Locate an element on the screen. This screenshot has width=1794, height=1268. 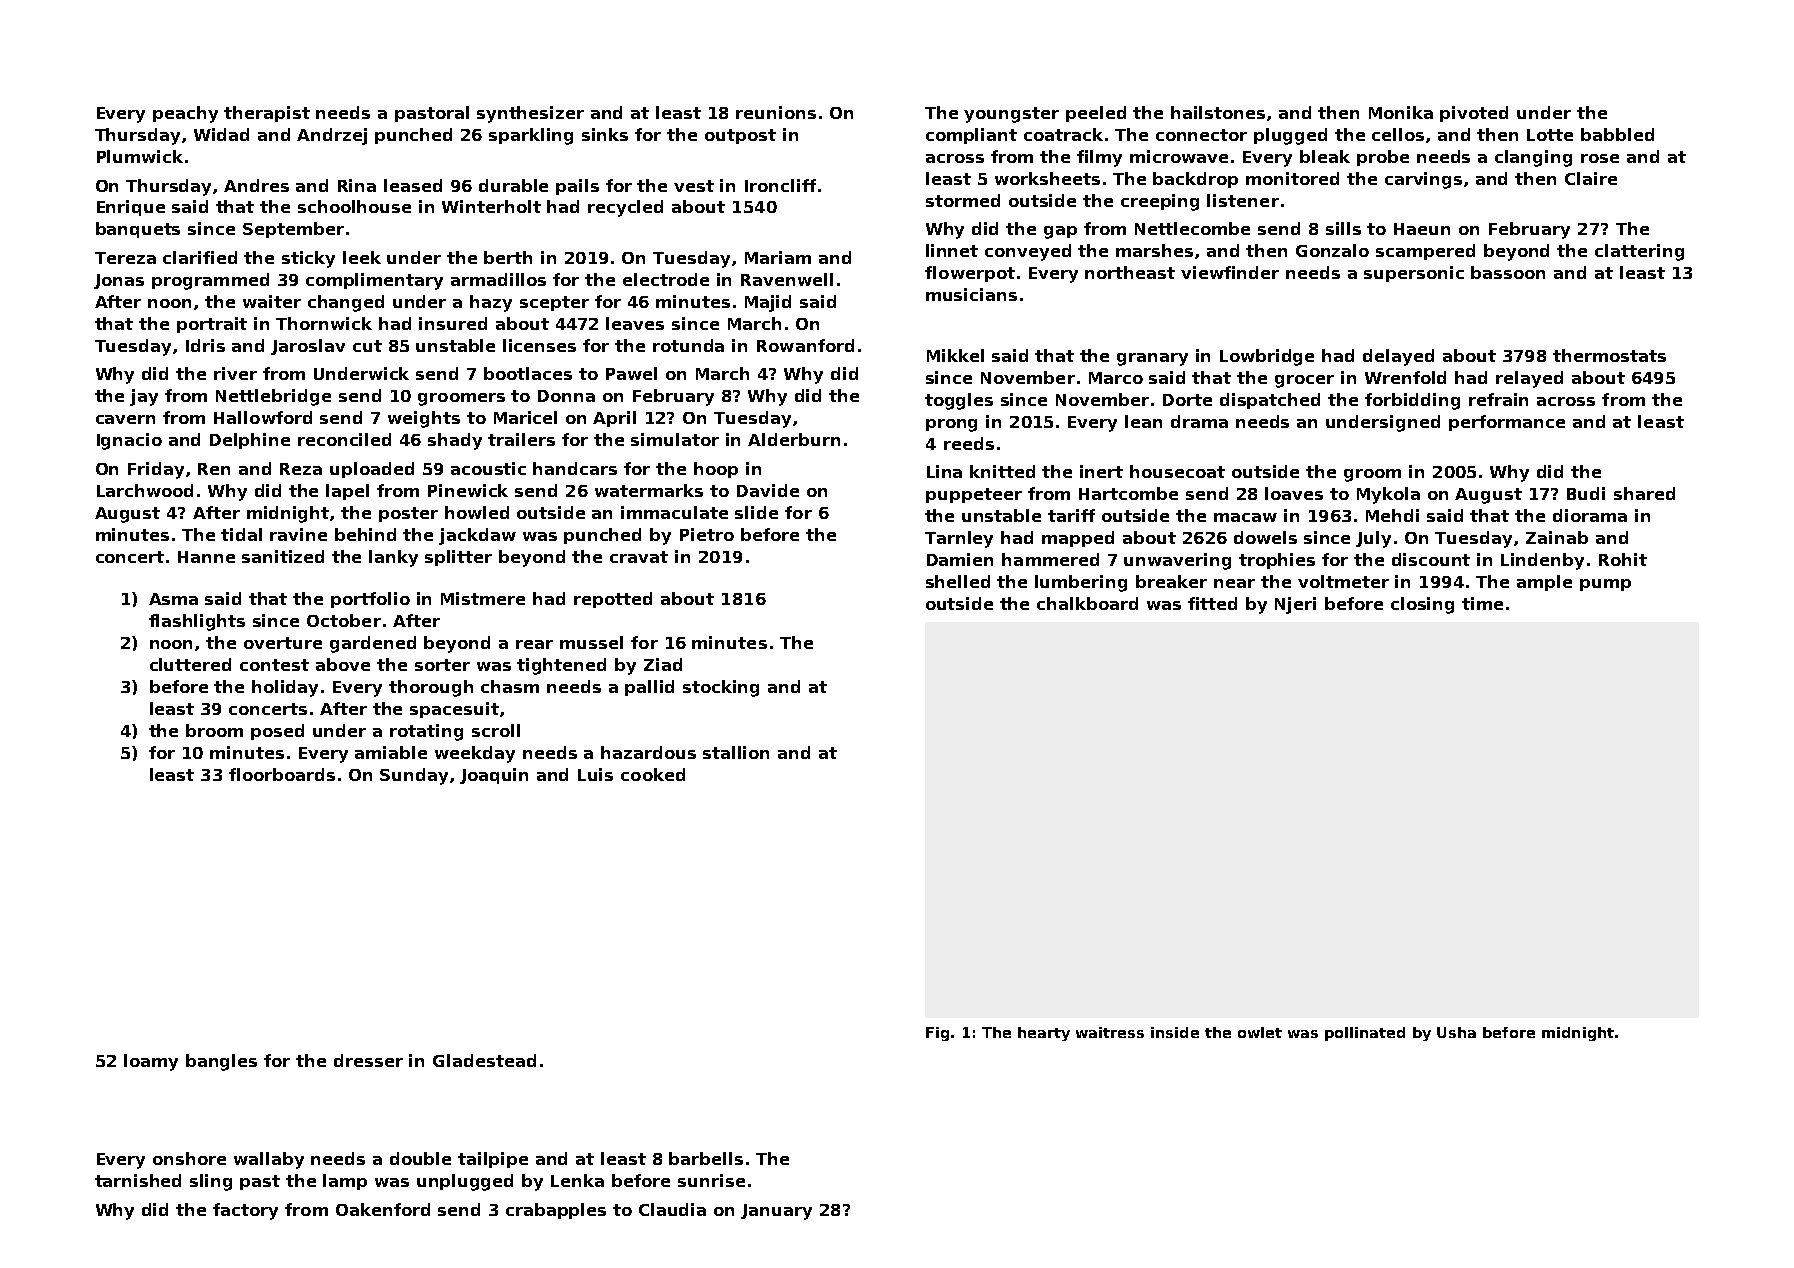
Enrique is located at coordinates (131, 208).
